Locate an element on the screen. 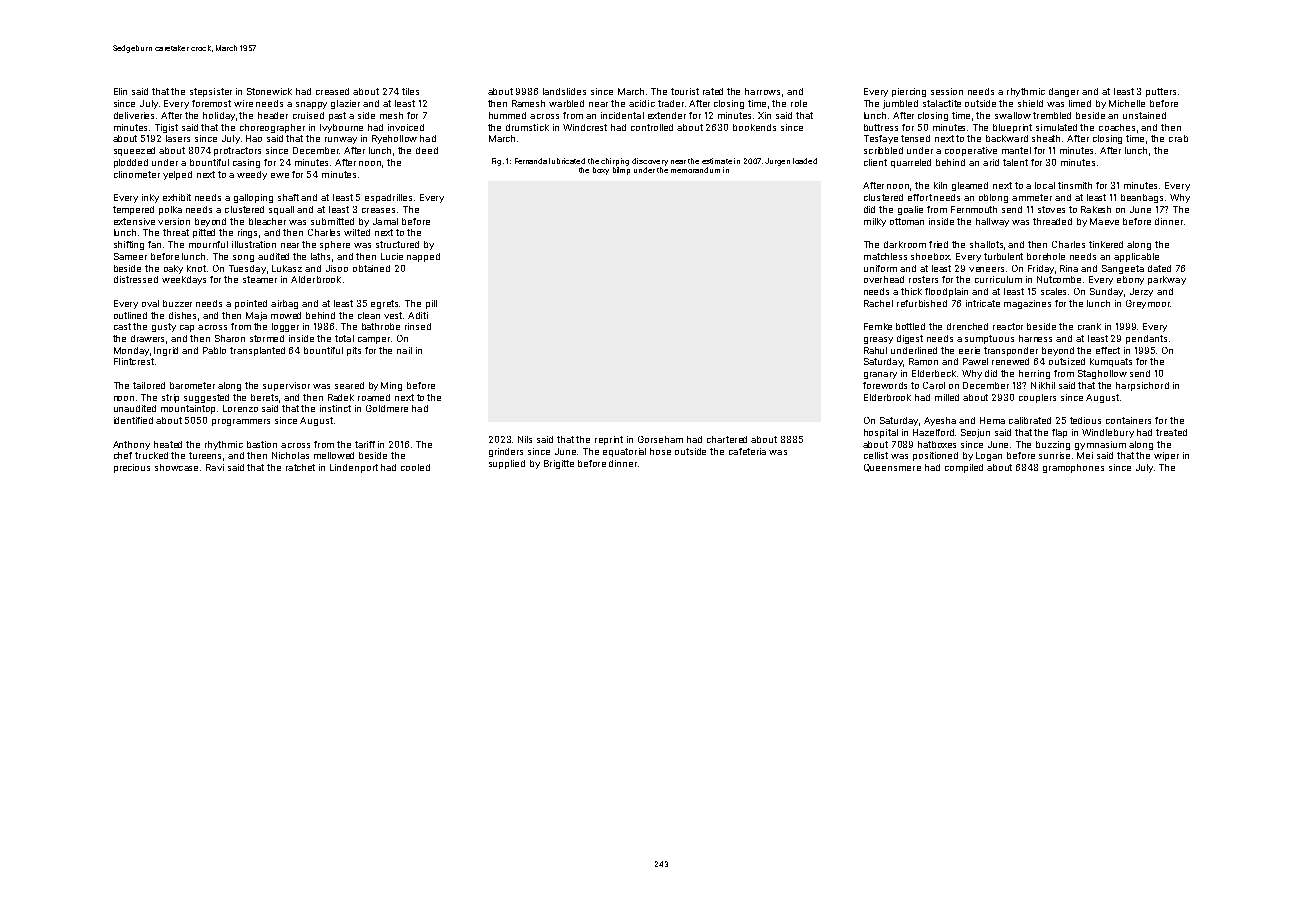 Image resolution: width=1308 pixels, height=924 pixels. snappy is located at coordinates (311, 105).
